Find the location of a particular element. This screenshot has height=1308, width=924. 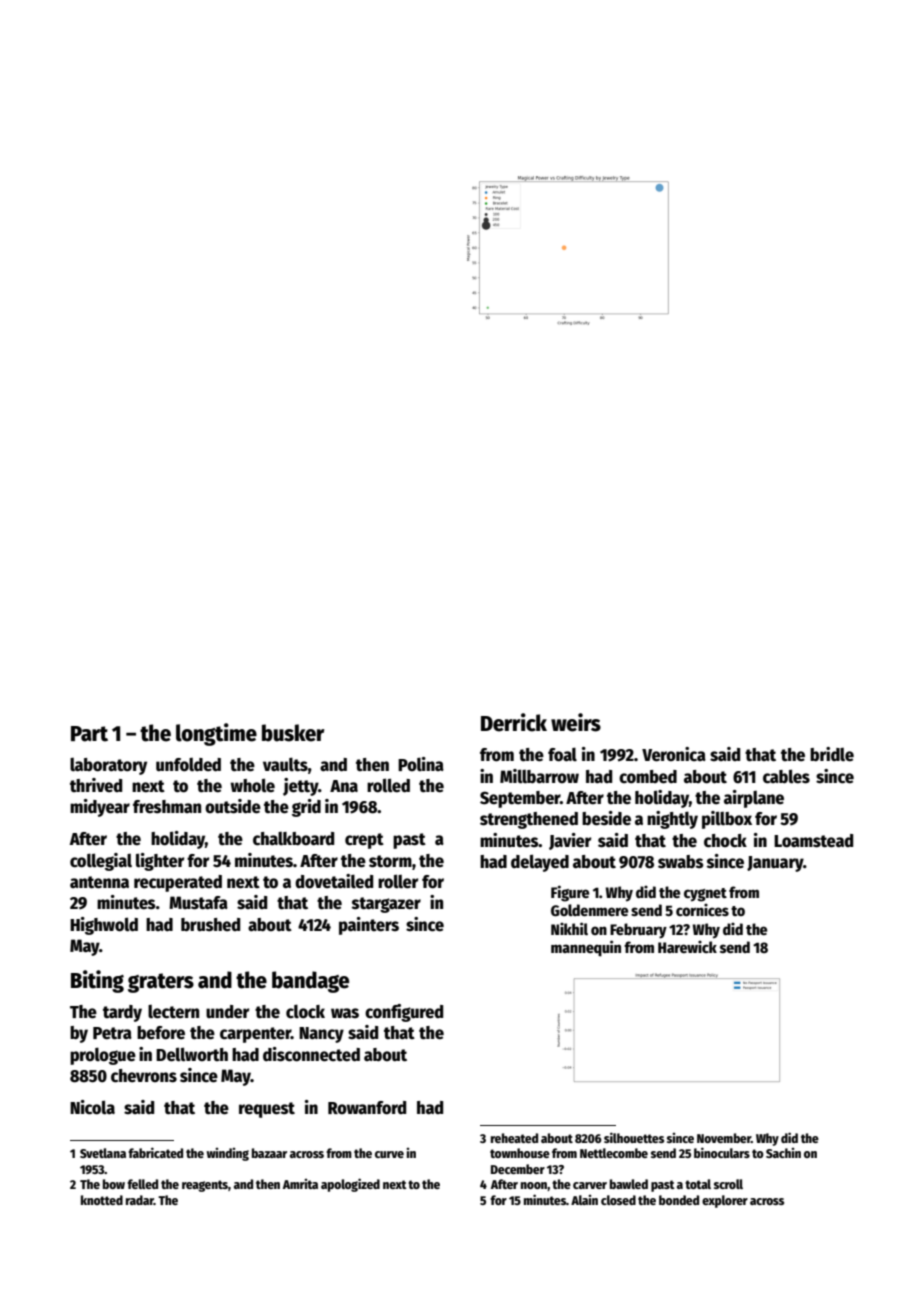

Highwold is located at coordinates (104, 926).
